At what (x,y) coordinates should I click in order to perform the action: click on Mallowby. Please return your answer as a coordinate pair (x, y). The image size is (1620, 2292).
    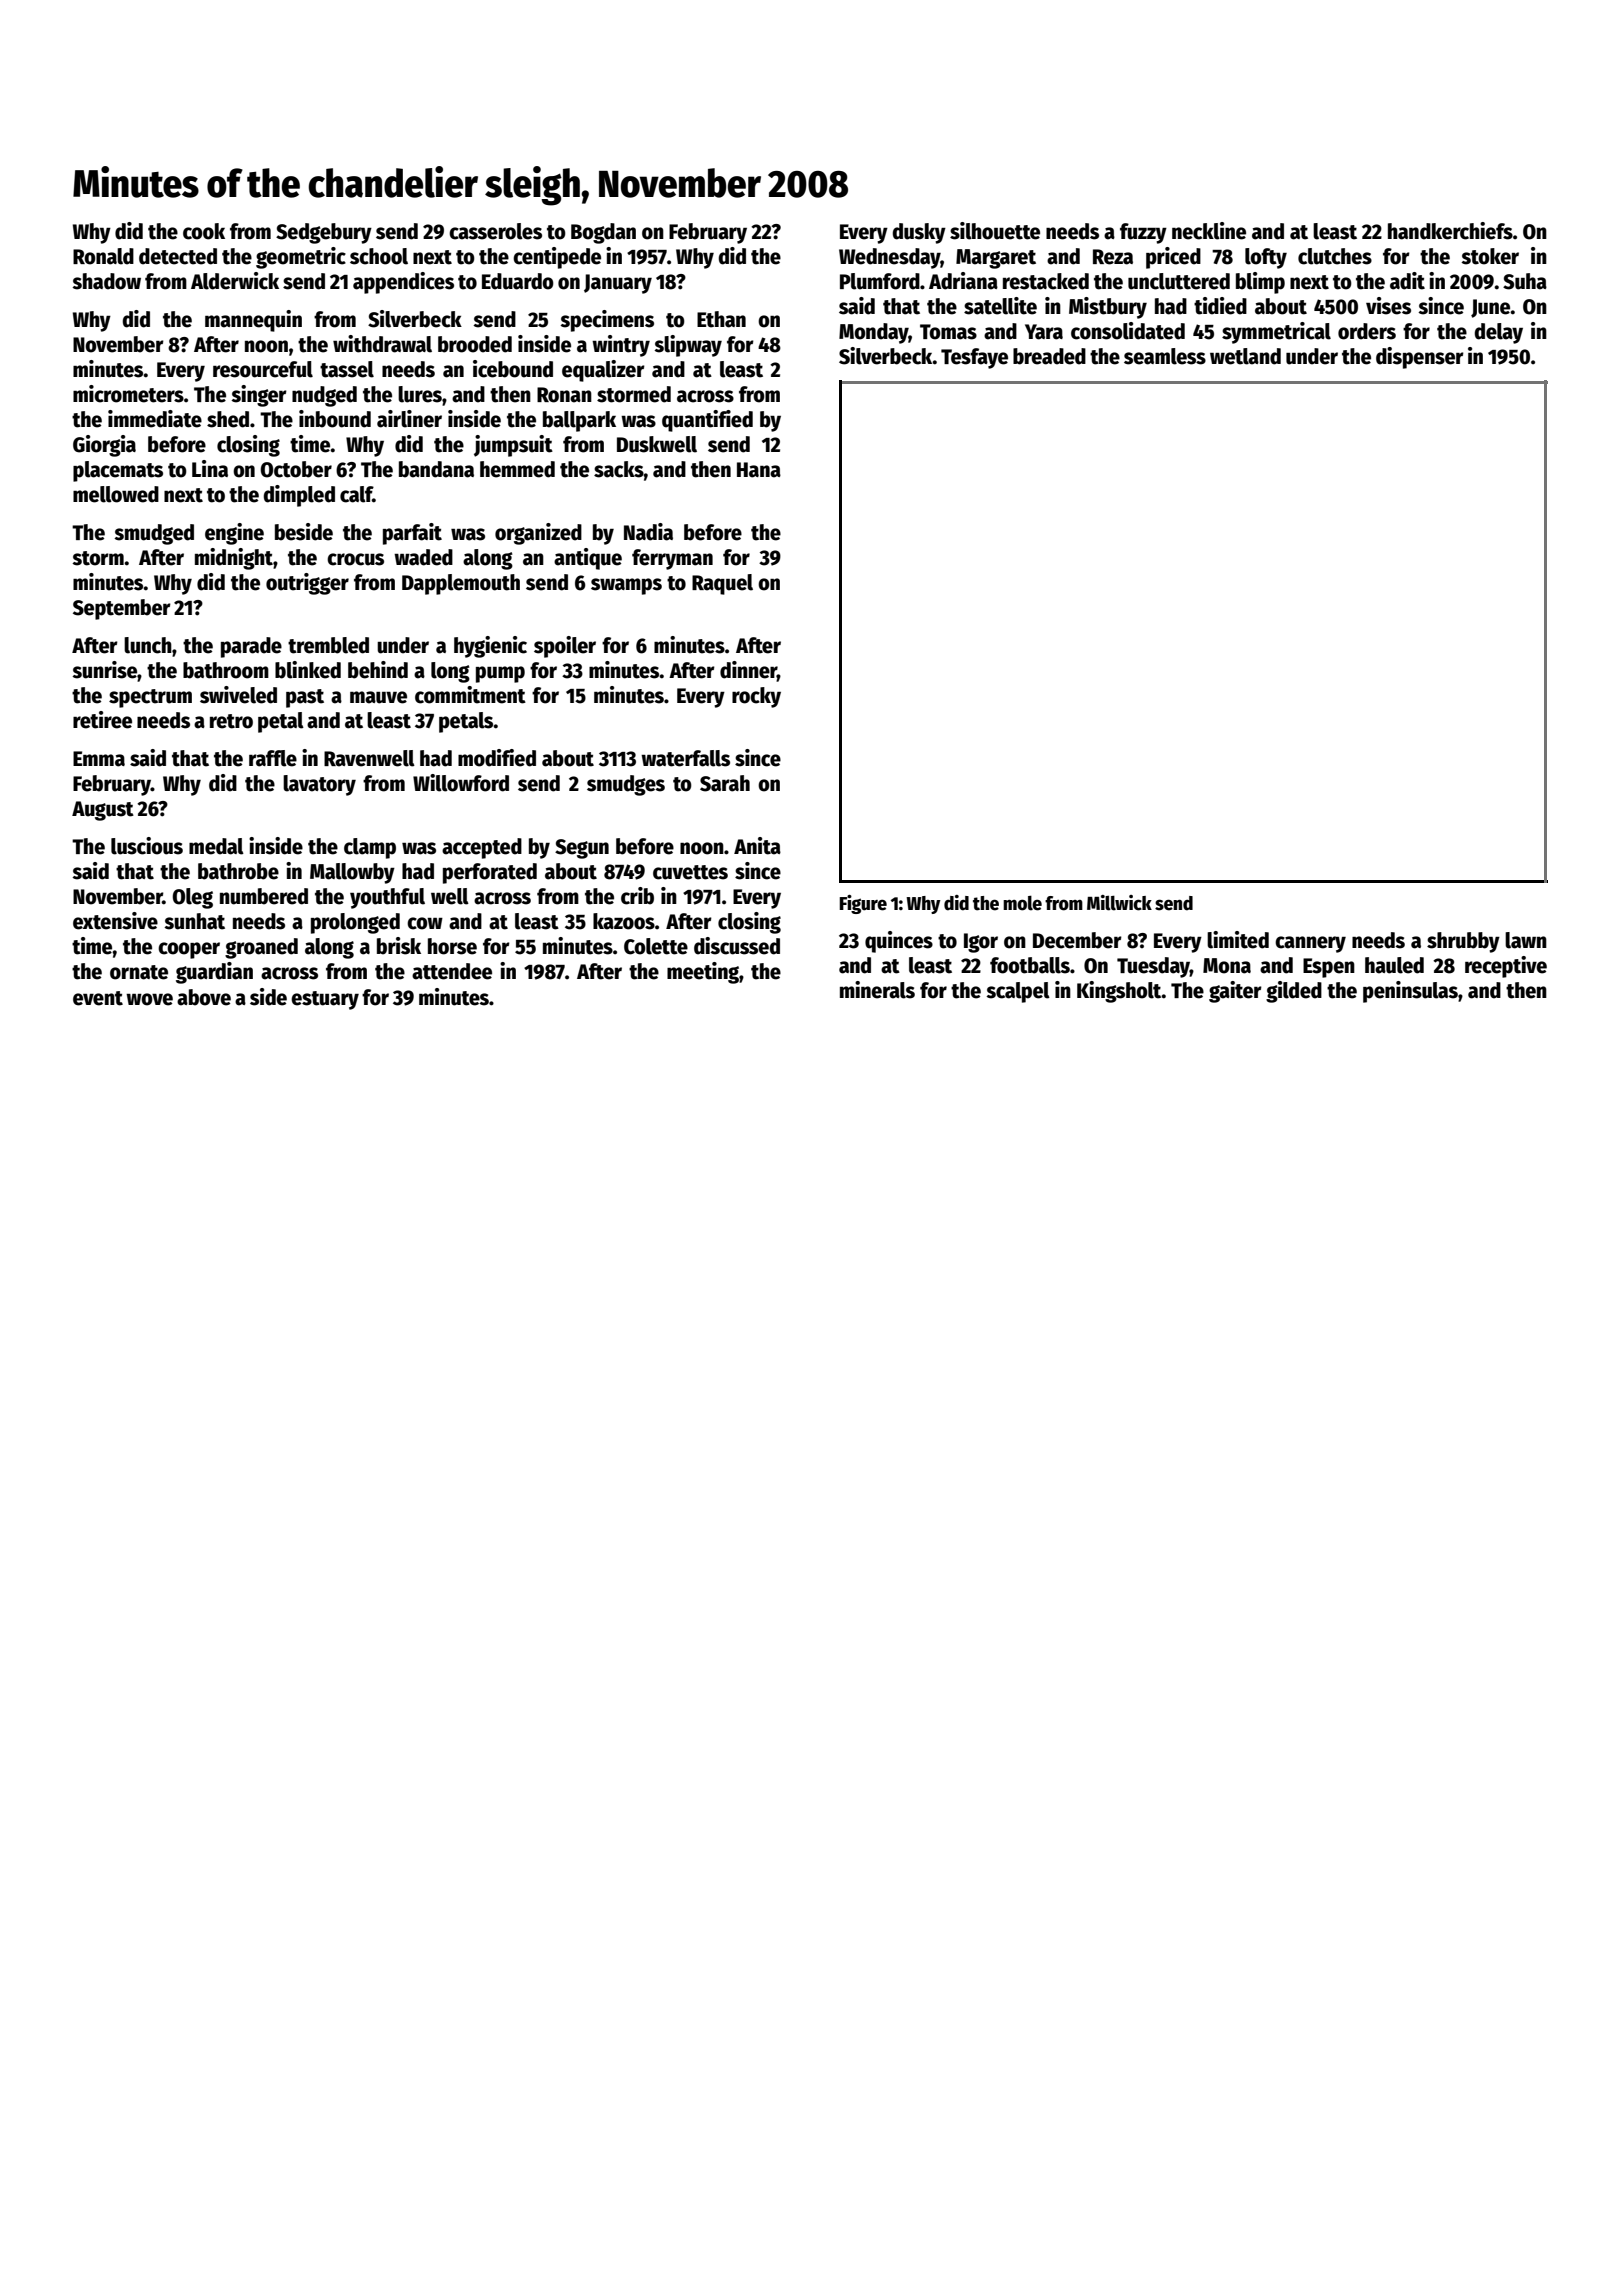
    Looking at the image, I should click on (352, 873).
